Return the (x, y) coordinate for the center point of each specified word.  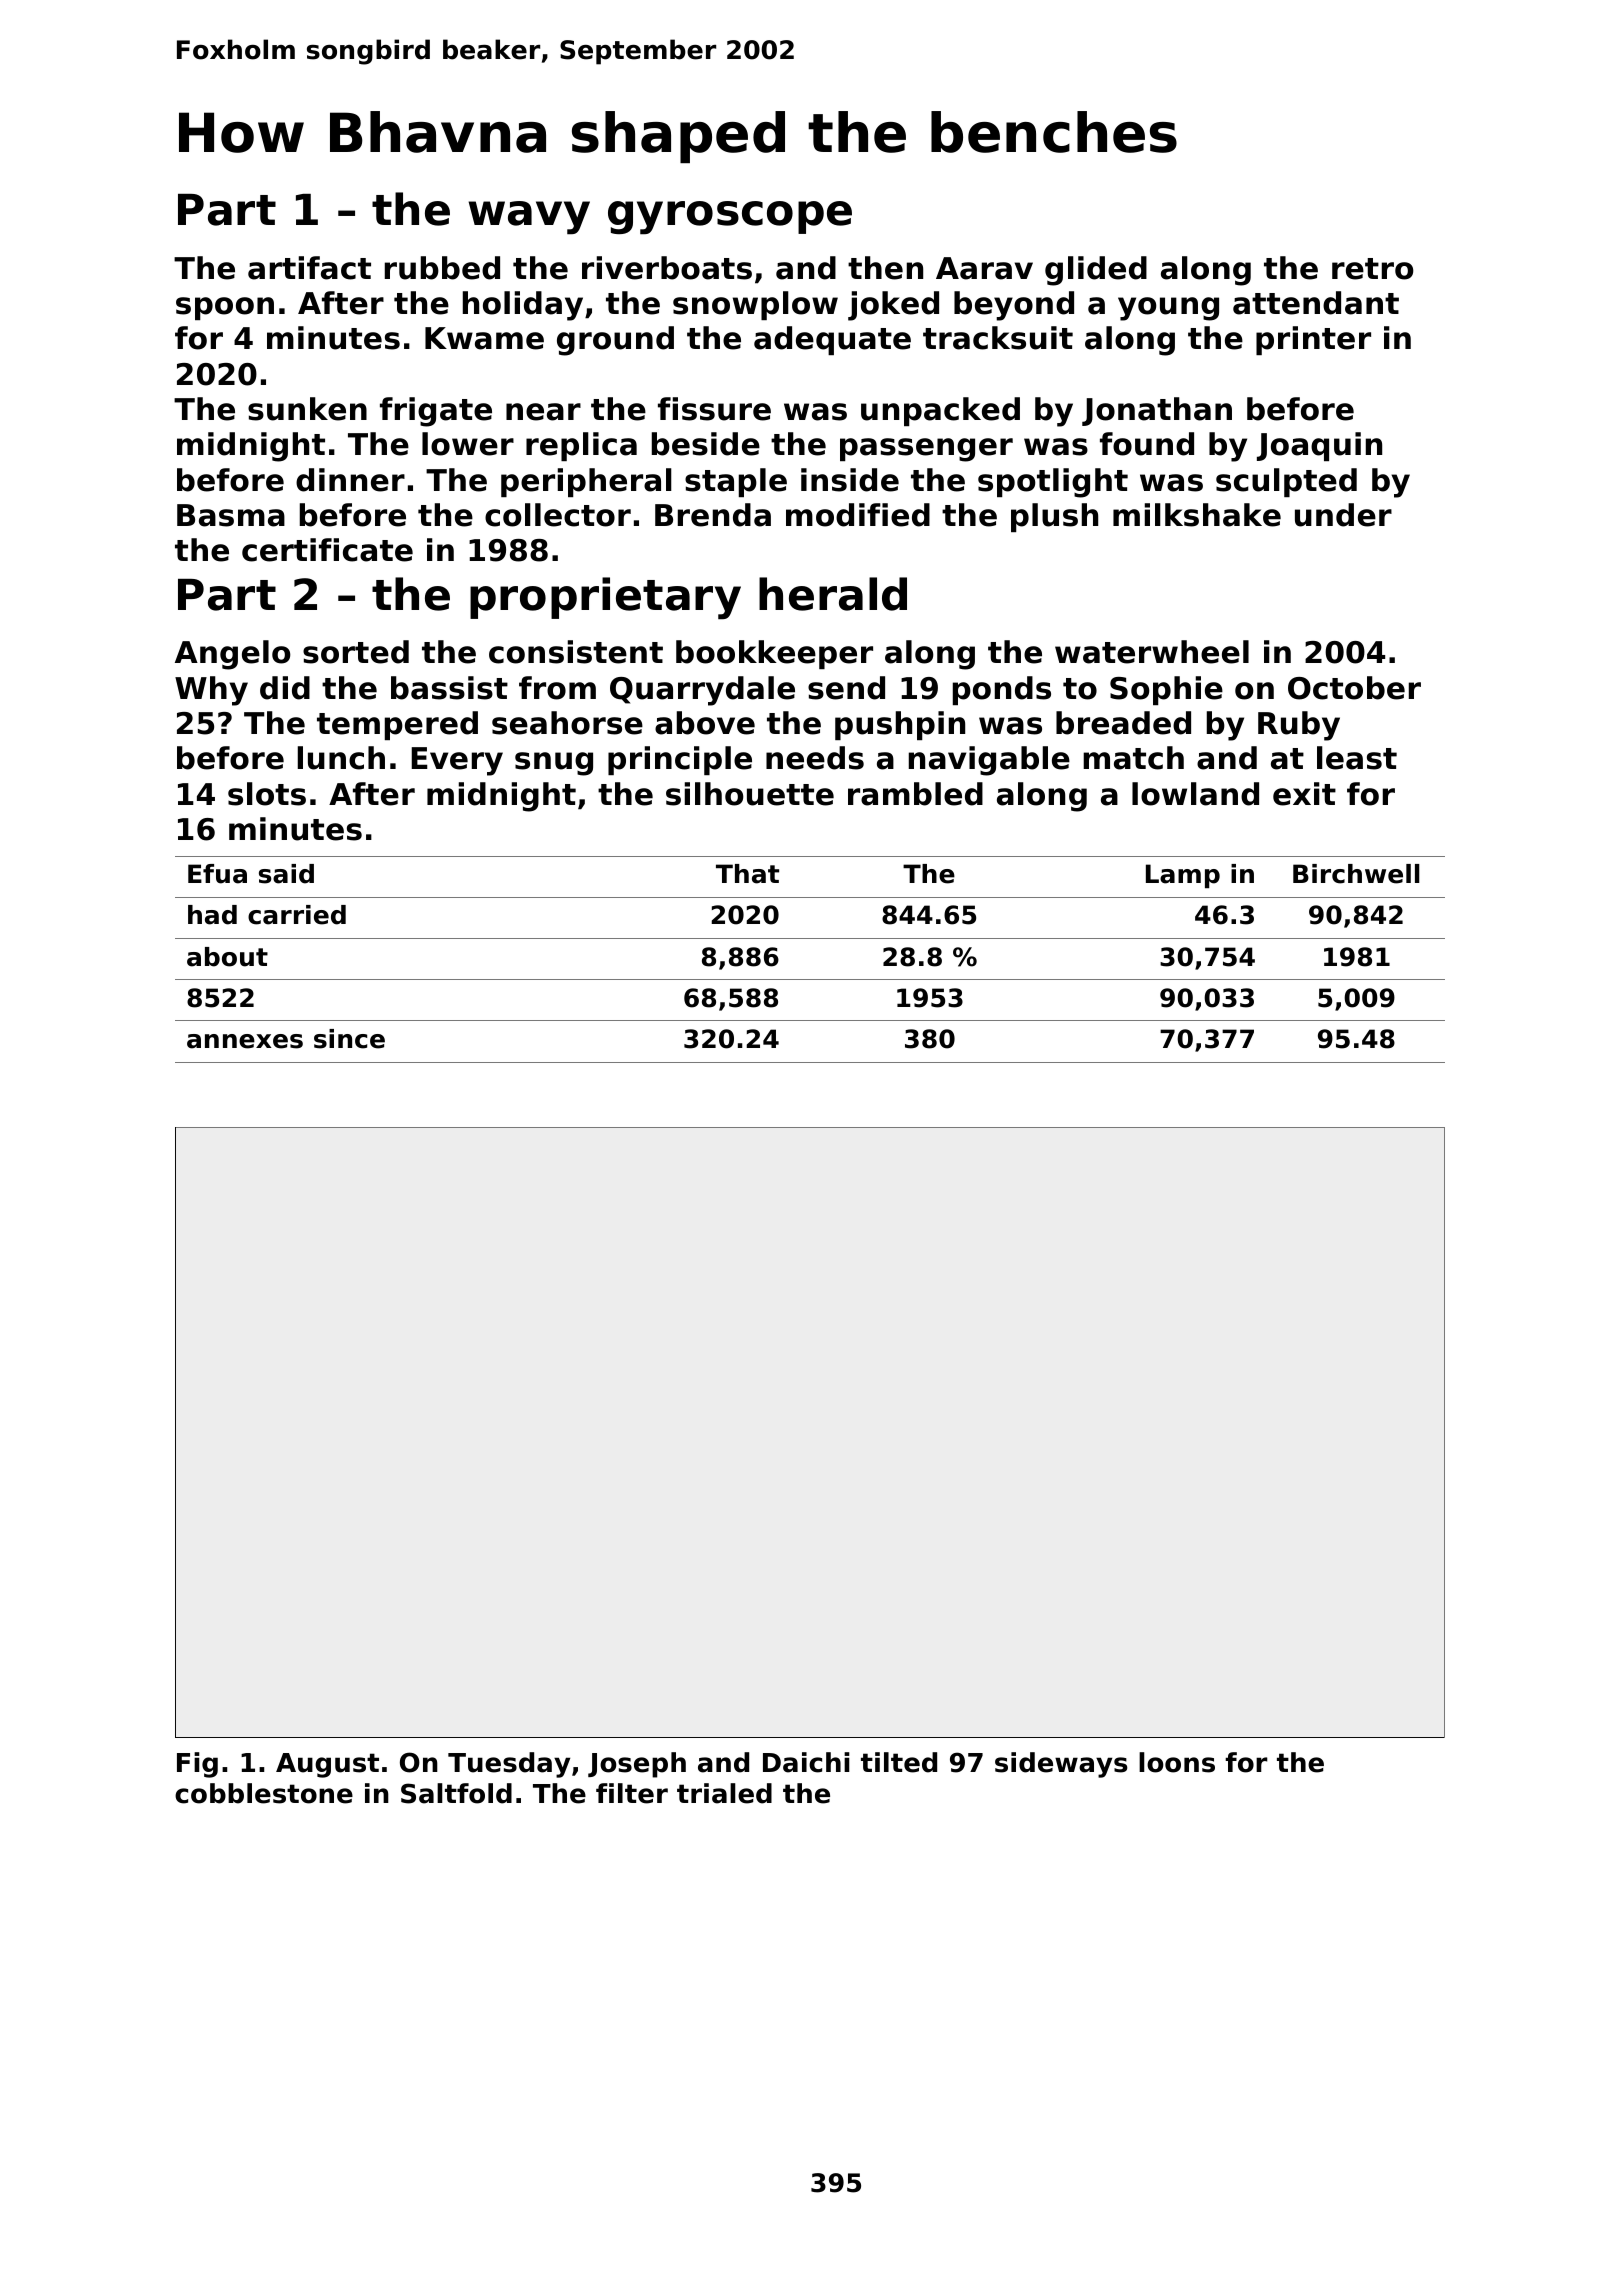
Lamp (1183, 876)
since (349, 1039)
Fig (197, 1765)
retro (1373, 269)
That (747, 874)
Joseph (637, 1765)
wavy (529, 218)
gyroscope (730, 218)
